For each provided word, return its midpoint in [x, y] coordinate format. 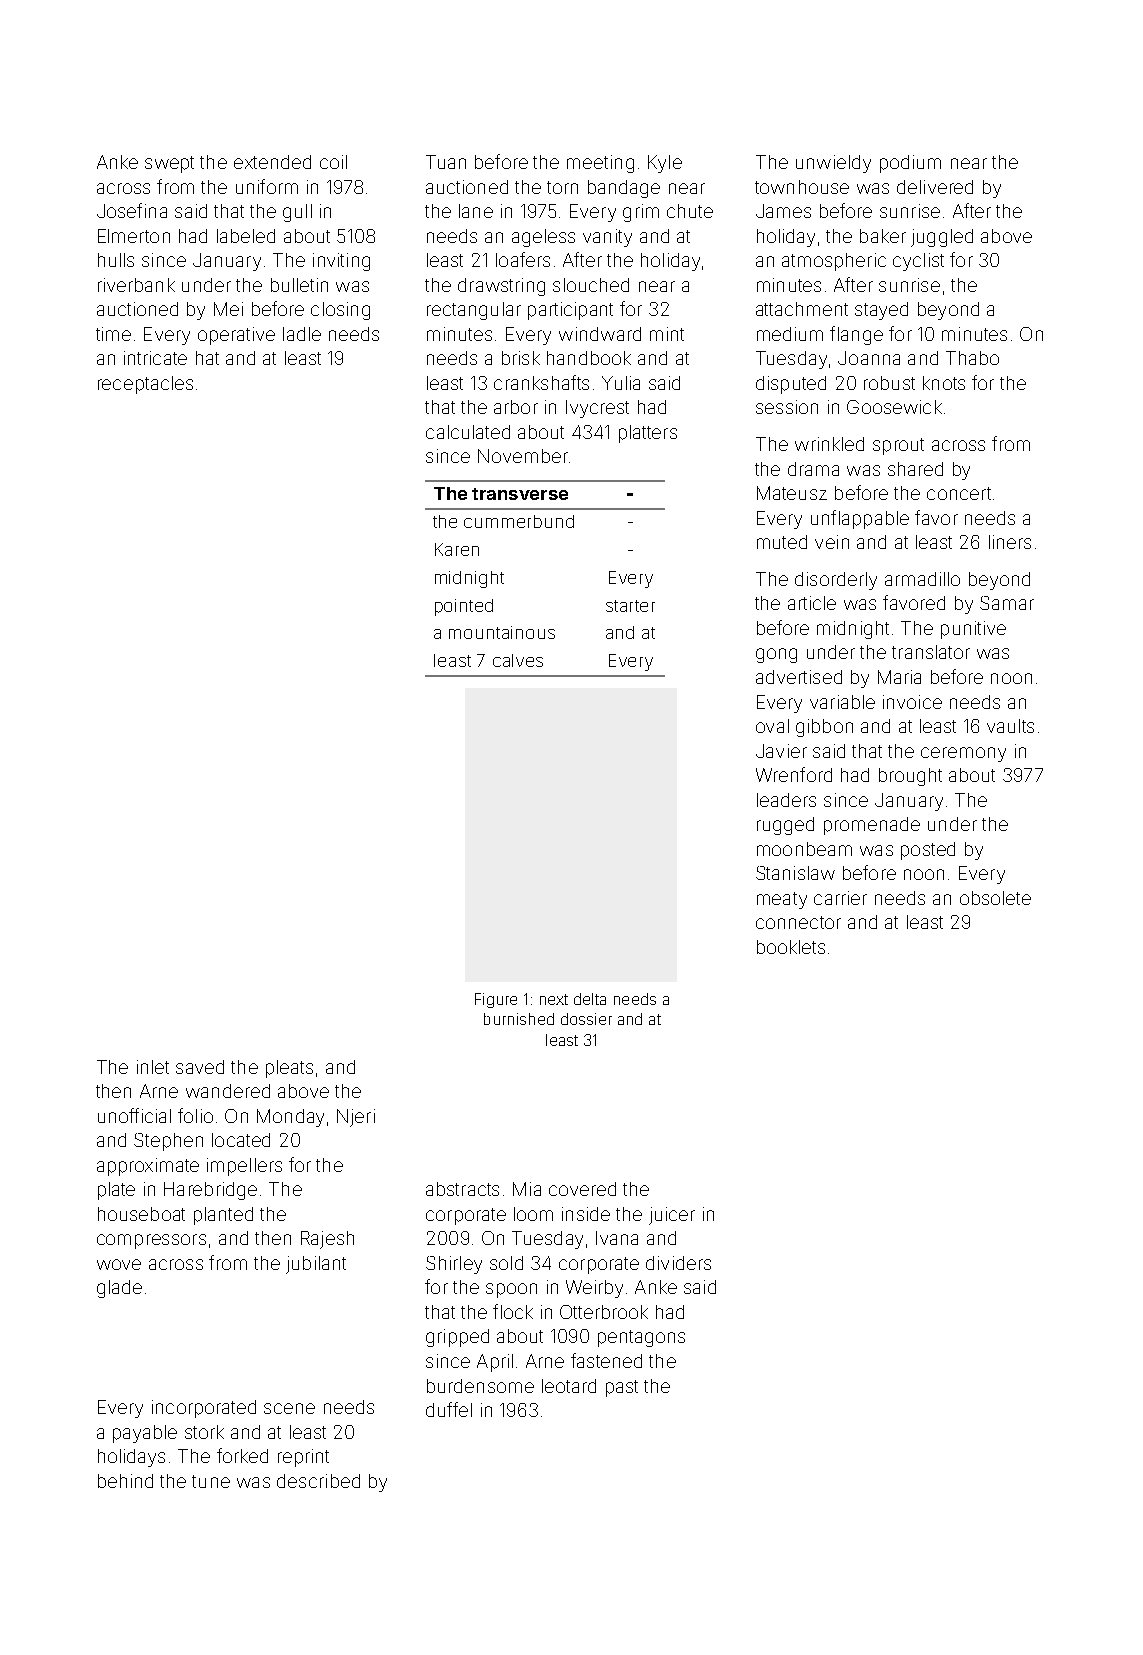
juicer [672, 1216]
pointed [464, 607]
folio [195, 1115]
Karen [457, 549]
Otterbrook [604, 1312]
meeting [600, 164]
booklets [791, 947]
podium [910, 164]
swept [169, 164]
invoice [912, 702]
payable [145, 1434]
